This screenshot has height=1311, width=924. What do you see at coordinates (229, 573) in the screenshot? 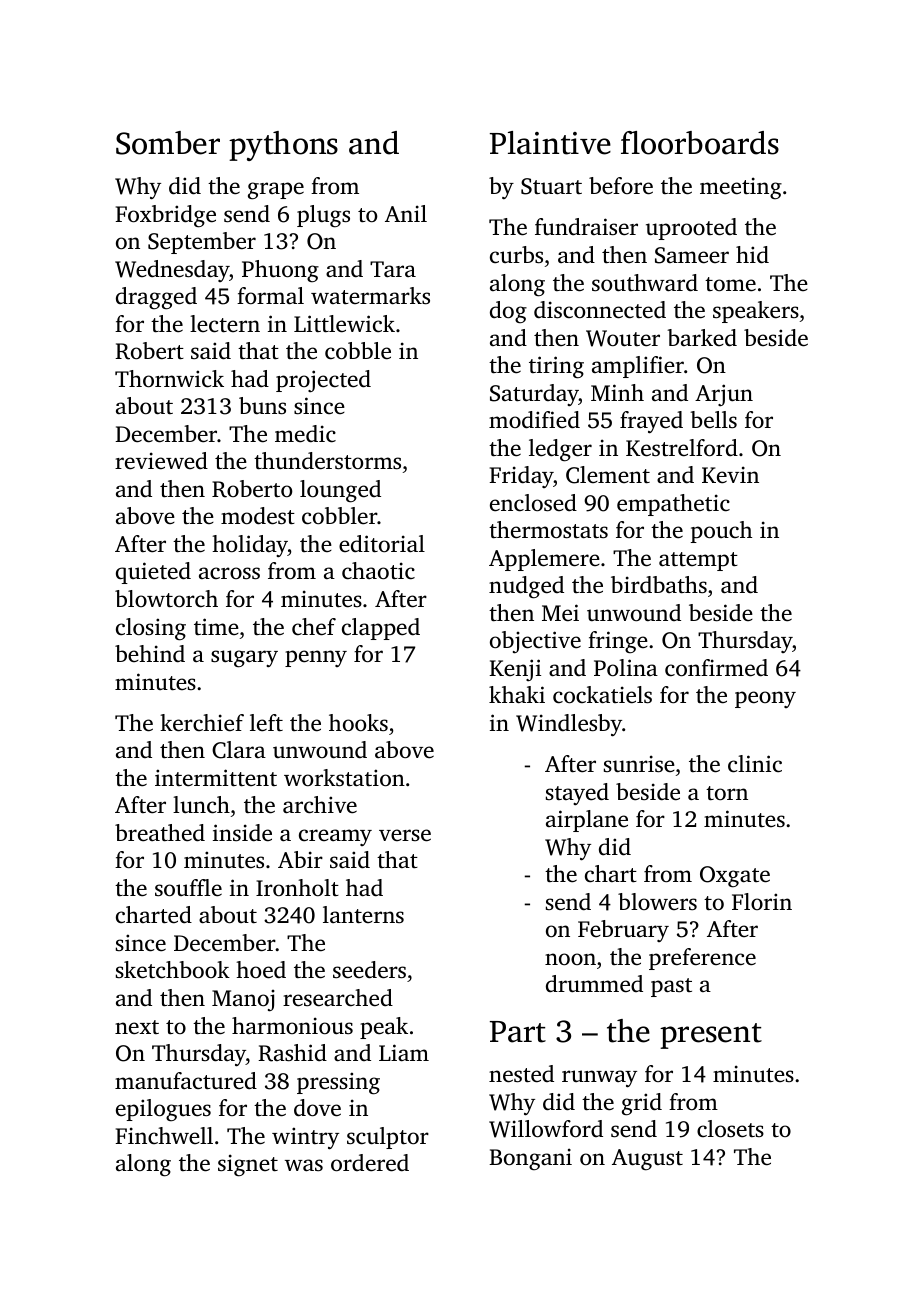
I see `across` at bounding box center [229, 573].
